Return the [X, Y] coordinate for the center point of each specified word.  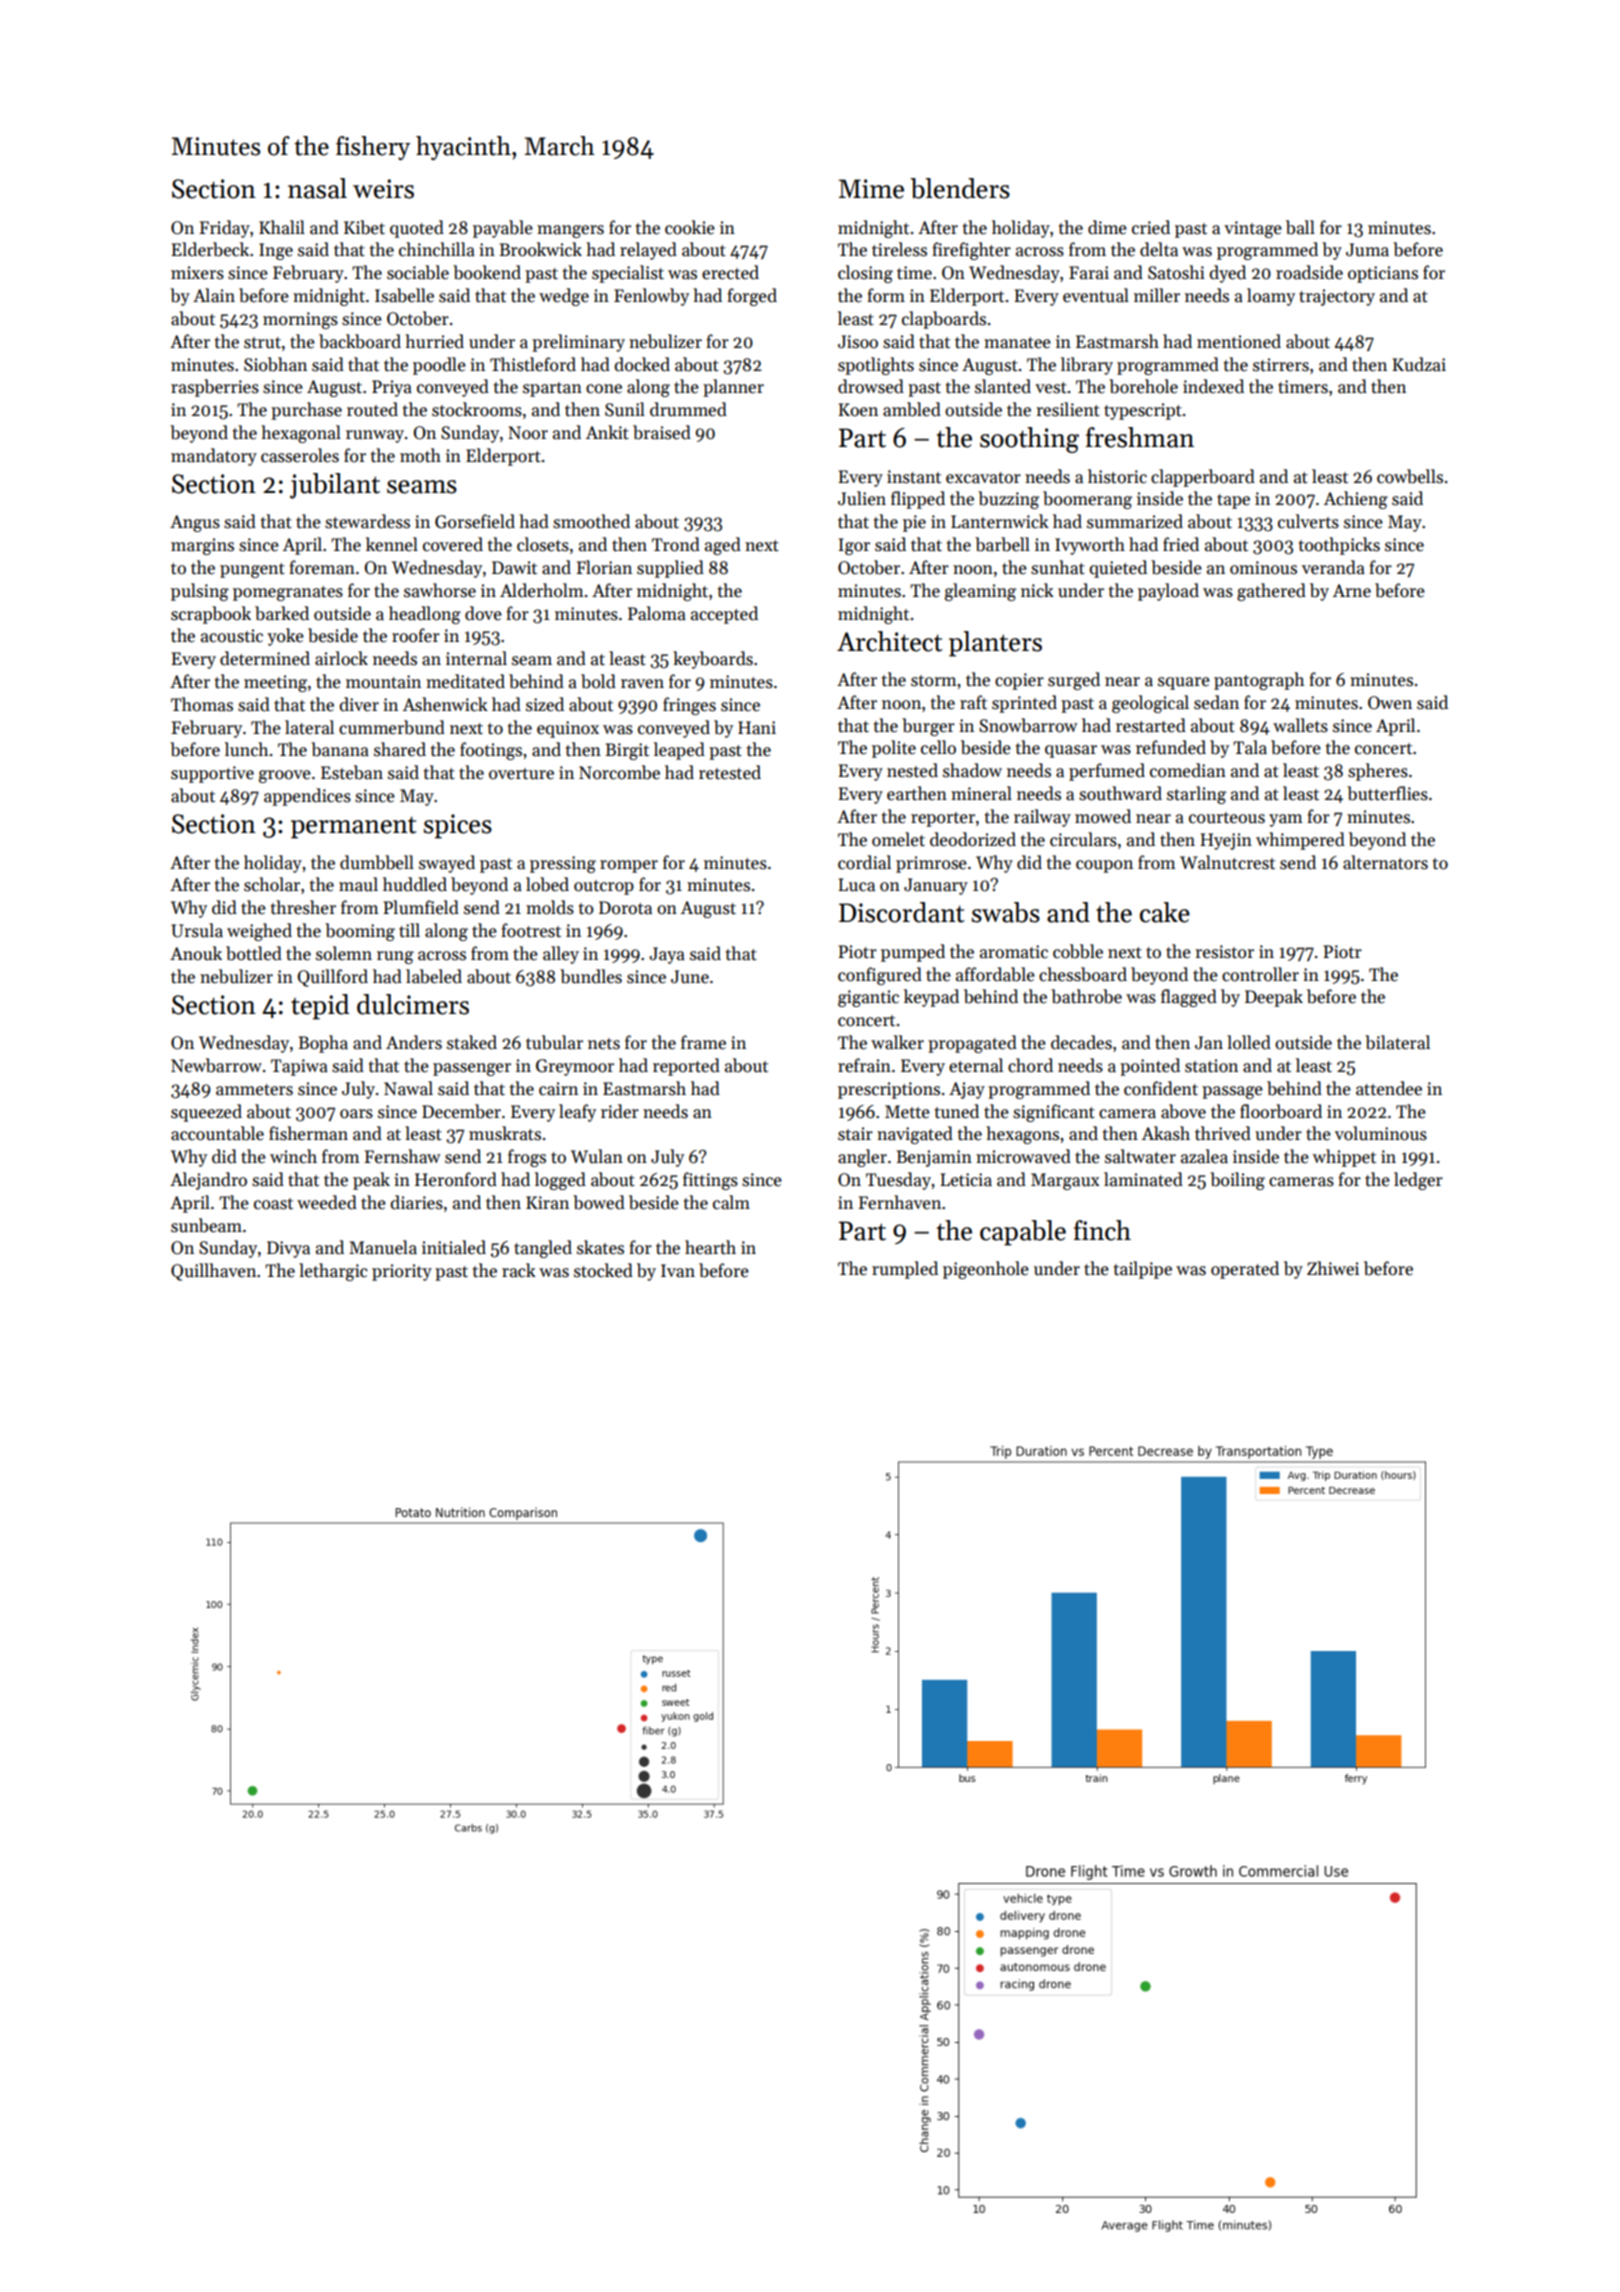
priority [402, 1272]
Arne [1352, 591]
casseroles [300, 455]
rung [395, 957]
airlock [341, 658]
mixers [197, 273]
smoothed [591, 521]
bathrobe [1086, 996]
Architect [889, 641]
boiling [1237, 1181]
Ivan [678, 1271]
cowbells [1410, 476]
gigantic [868, 998]
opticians [1383, 274]
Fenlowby [651, 297]
